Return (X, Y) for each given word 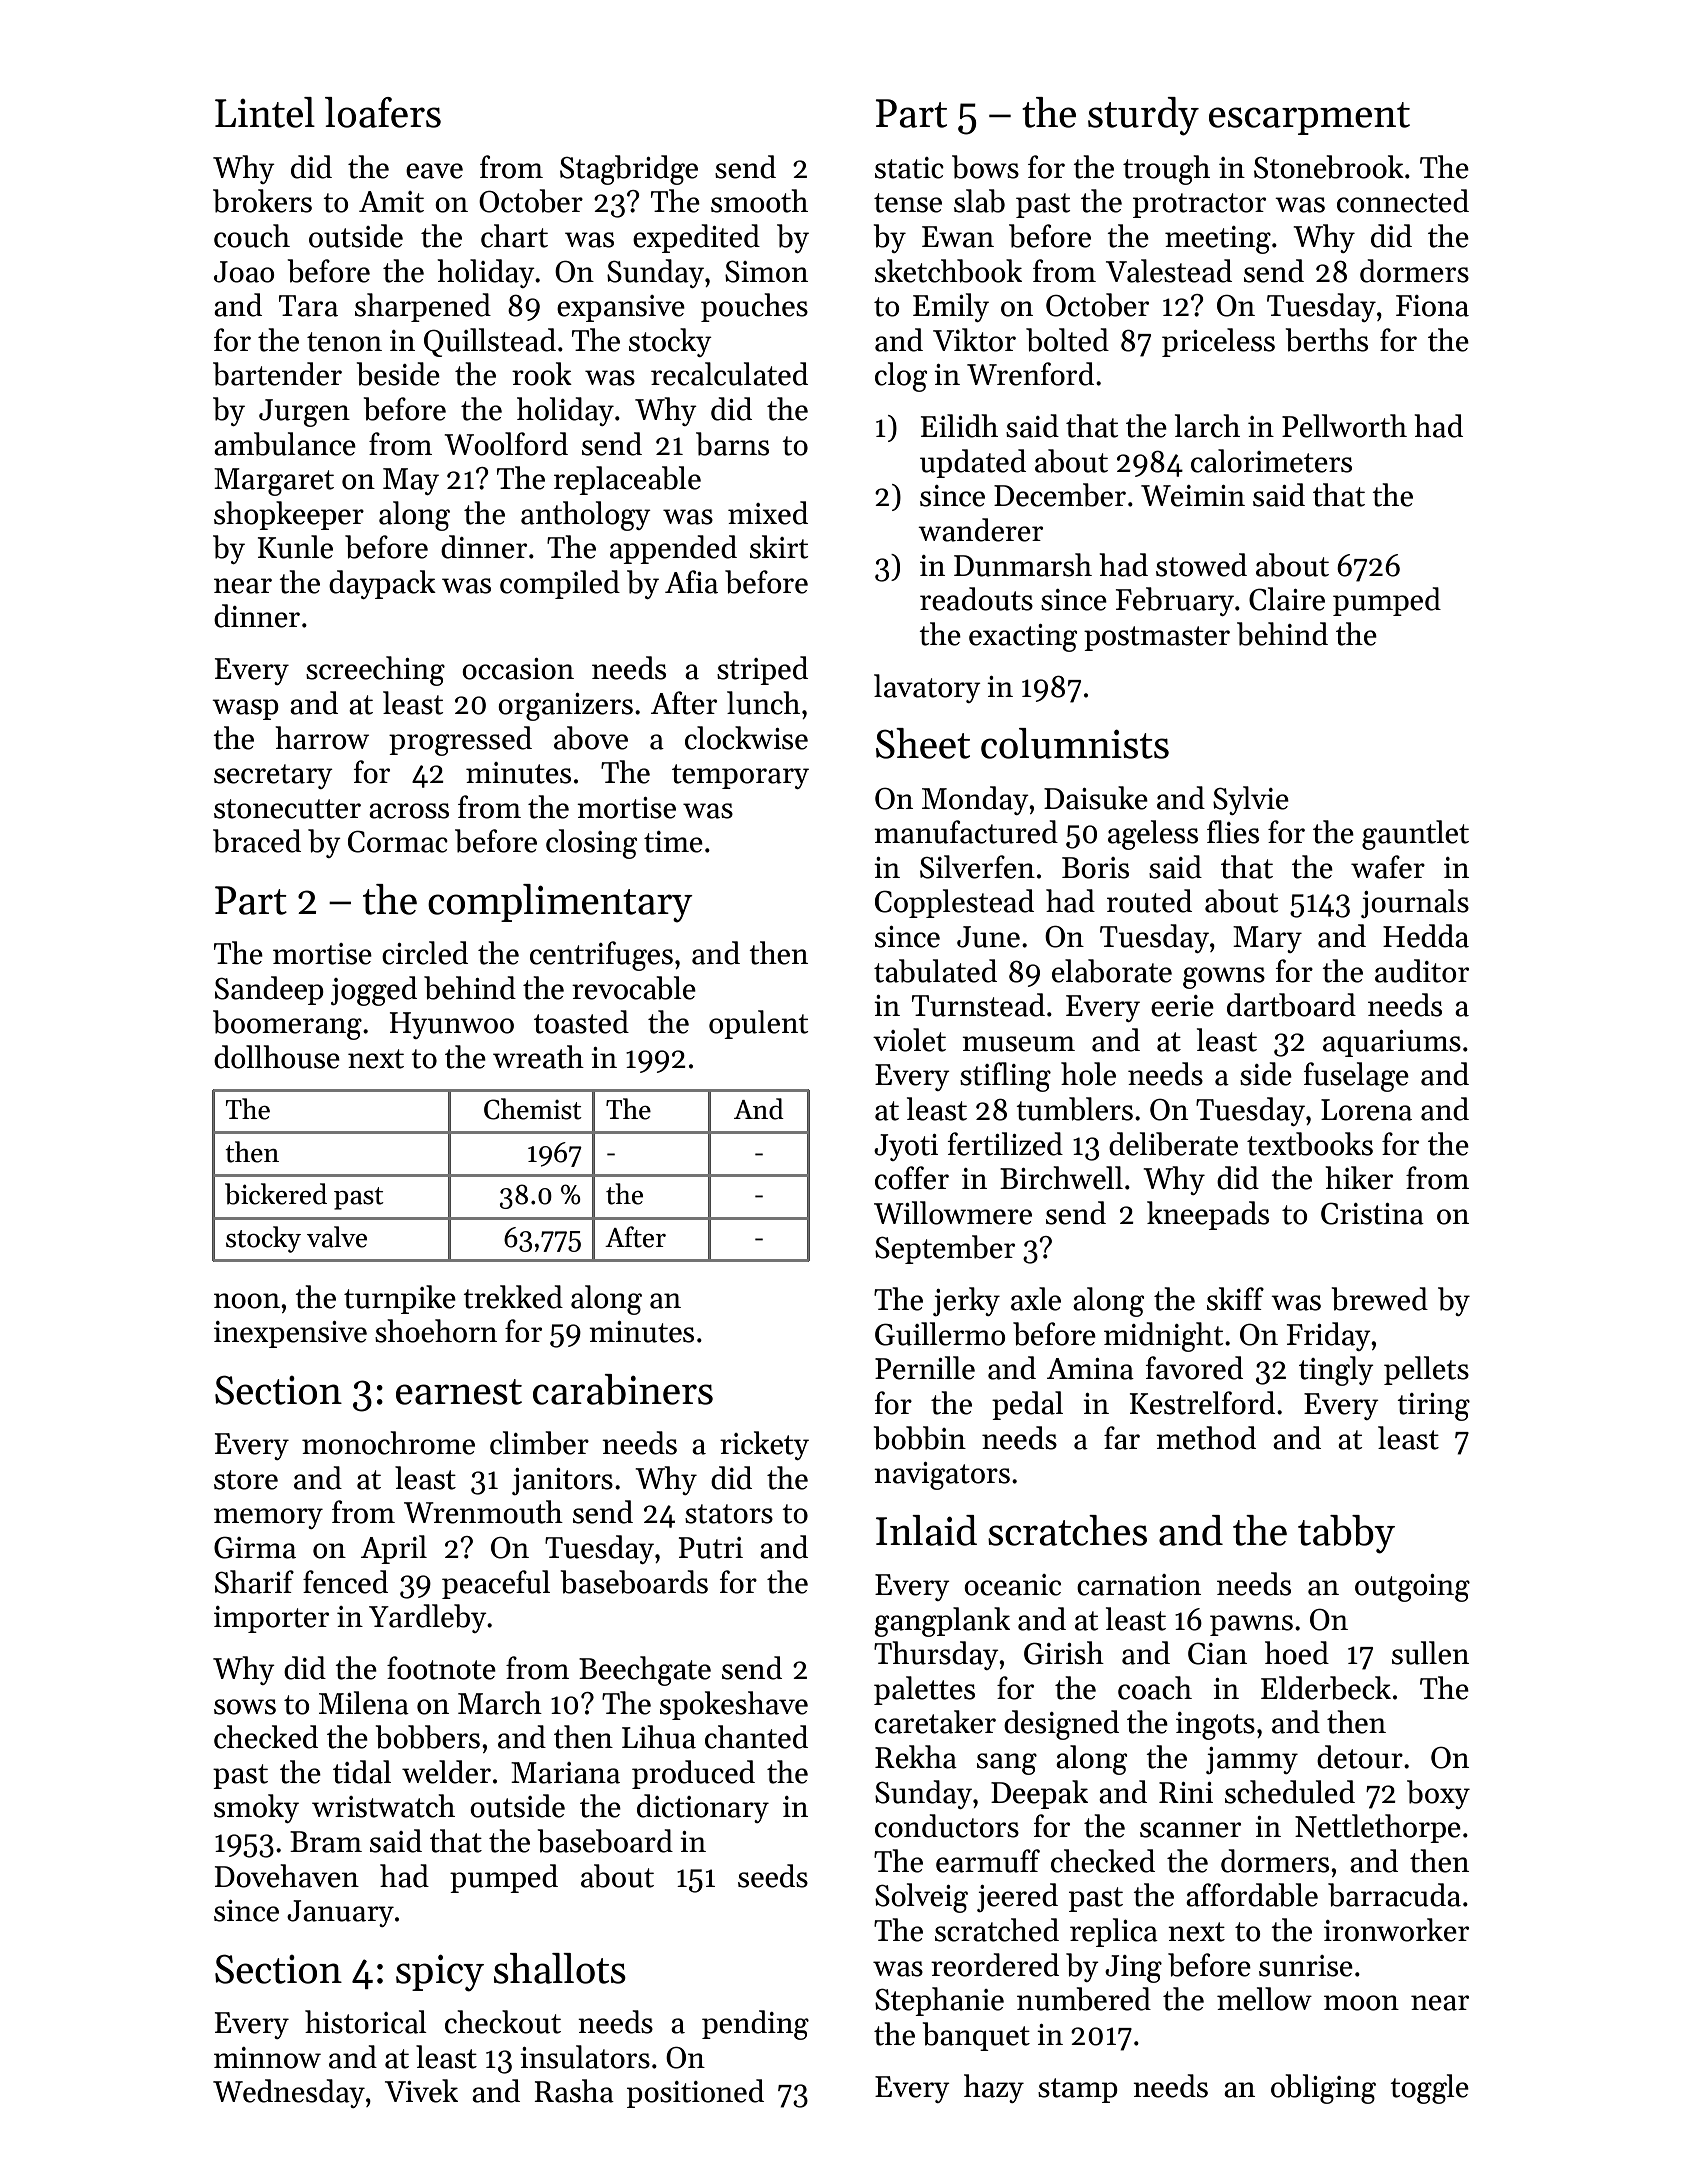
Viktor (974, 340)
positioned (695, 2093)
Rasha (574, 2091)
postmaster (1157, 638)
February (1175, 601)
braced (257, 841)
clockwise (746, 738)
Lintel (265, 112)
